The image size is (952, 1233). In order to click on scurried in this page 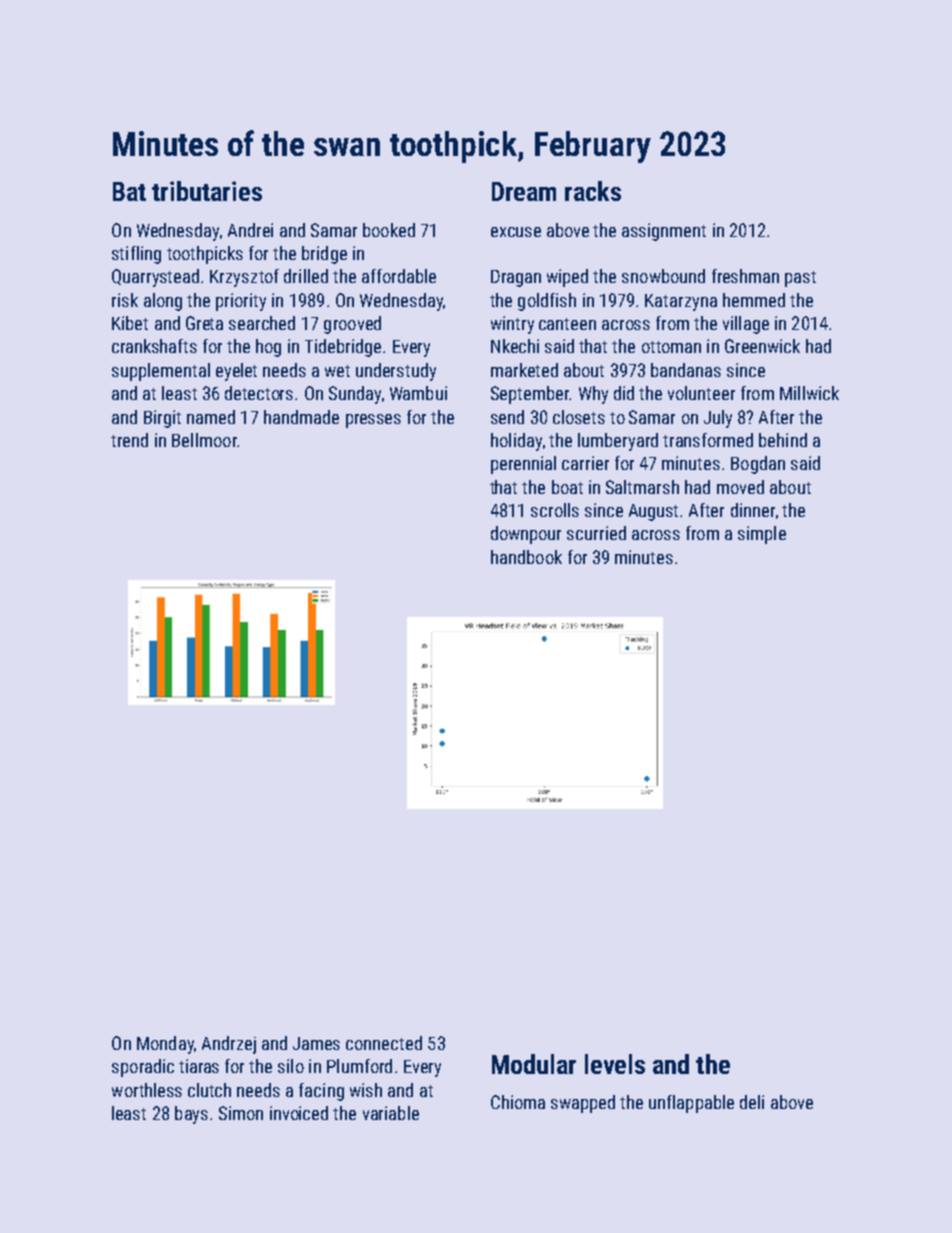, I will do `click(596, 533)`.
